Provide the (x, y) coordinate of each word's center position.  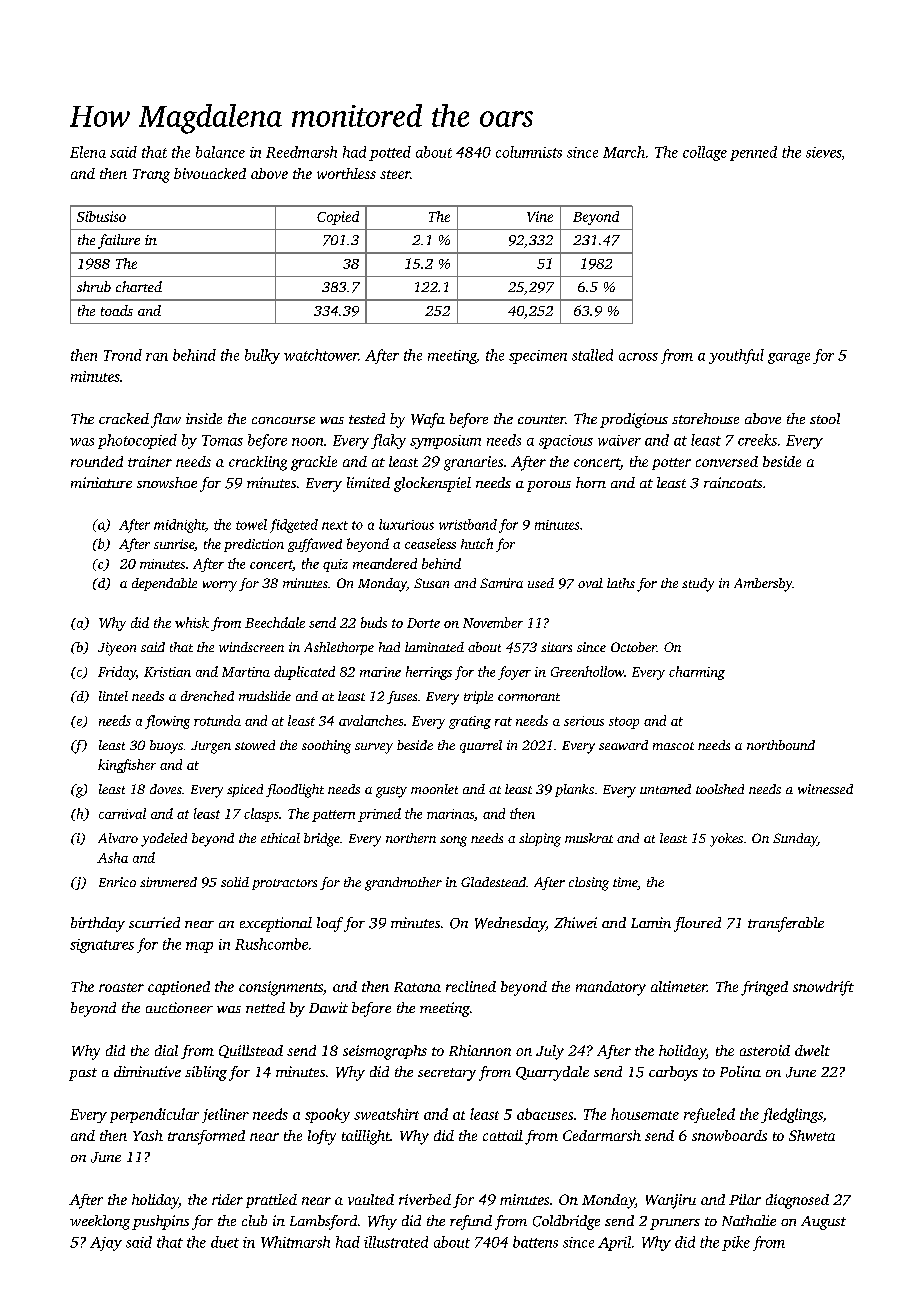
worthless (346, 173)
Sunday (795, 840)
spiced (245, 790)
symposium (445, 442)
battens (535, 1242)
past (83, 1074)
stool (825, 418)
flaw (166, 420)
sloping (540, 840)
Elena (88, 152)
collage (705, 153)
